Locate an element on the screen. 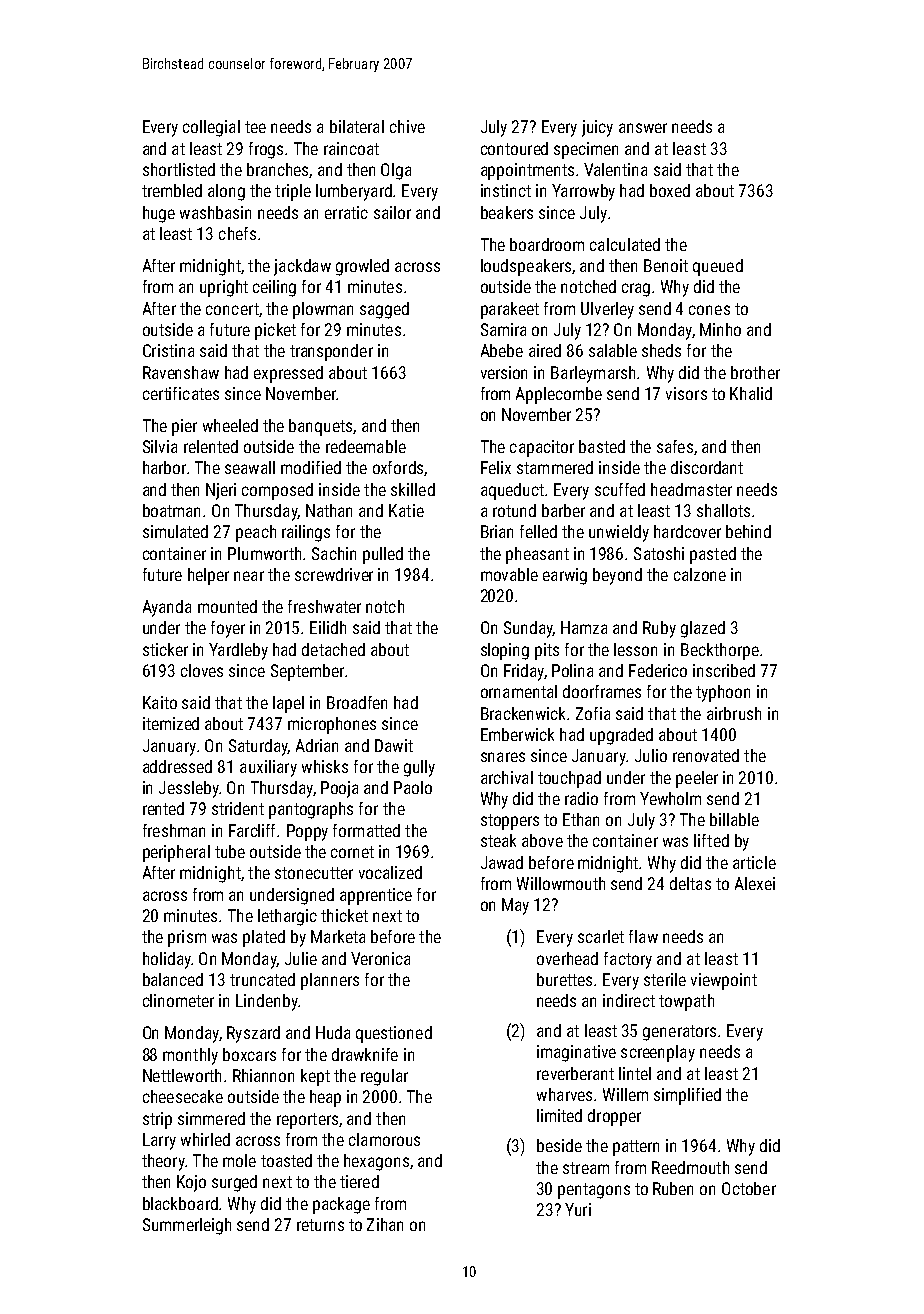  deltas is located at coordinates (690, 883).
